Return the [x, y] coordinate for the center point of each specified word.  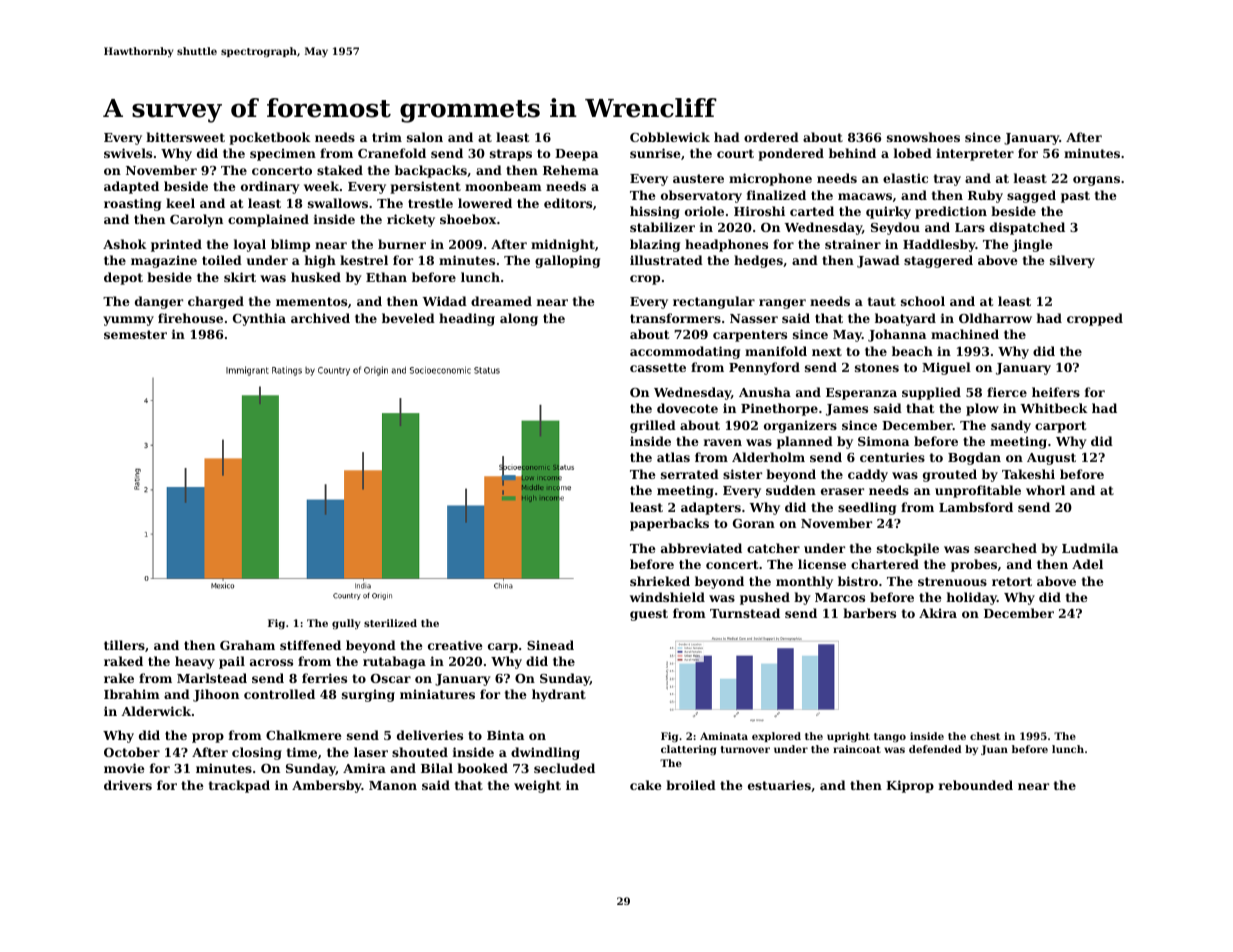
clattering [688, 750]
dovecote [687, 408]
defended [935, 749]
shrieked [660, 581]
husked [316, 277]
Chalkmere [304, 735]
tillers [124, 645]
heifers [1056, 392]
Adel [1087, 564]
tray [947, 180]
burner [402, 244]
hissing [655, 212]
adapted [131, 187]
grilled [653, 426]
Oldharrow [995, 318]
